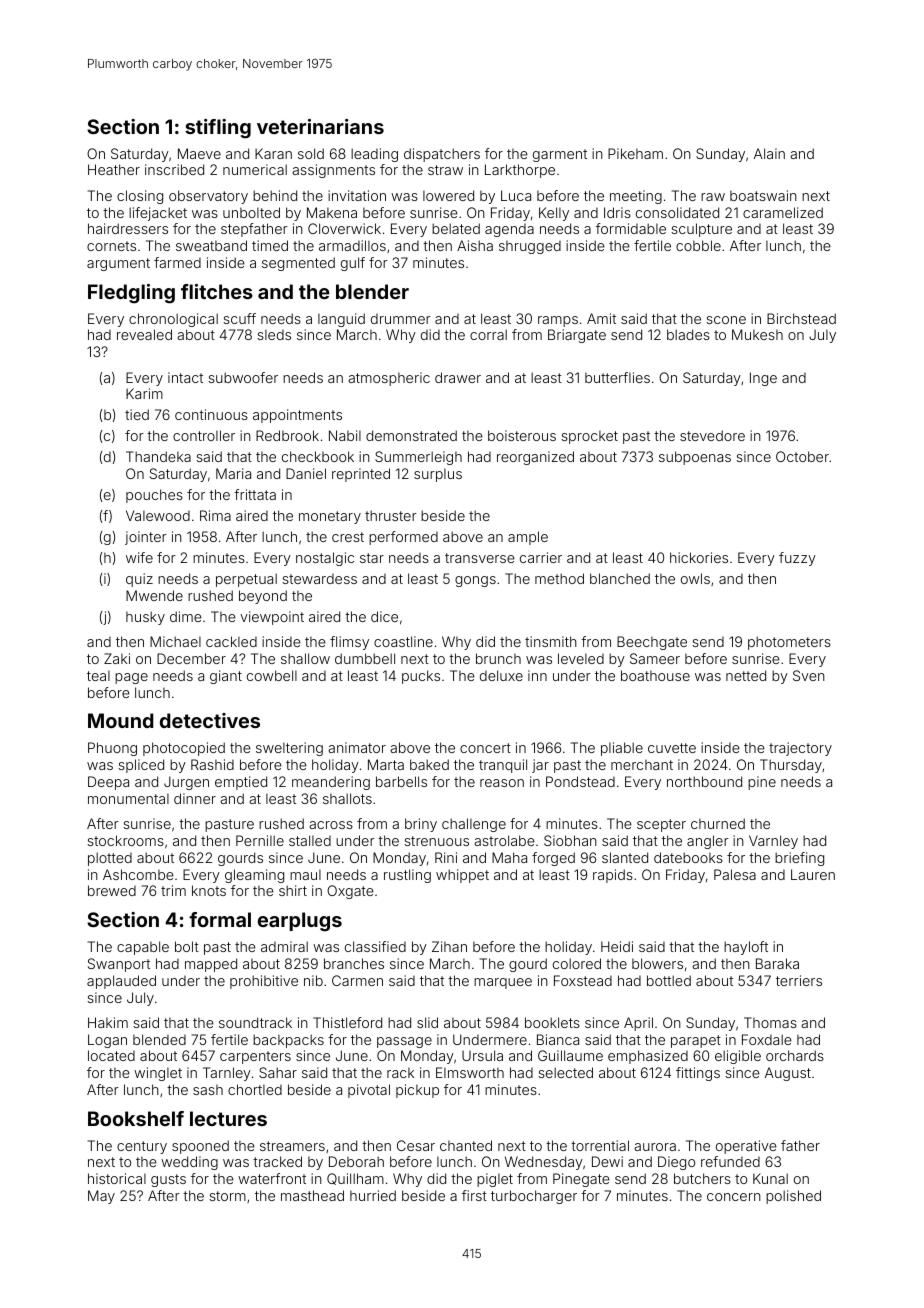 The width and height of the document is (924, 1308). What do you see at coordinates (204, 435) in the document?
I see `controller` at bounding box center [204, 435].
